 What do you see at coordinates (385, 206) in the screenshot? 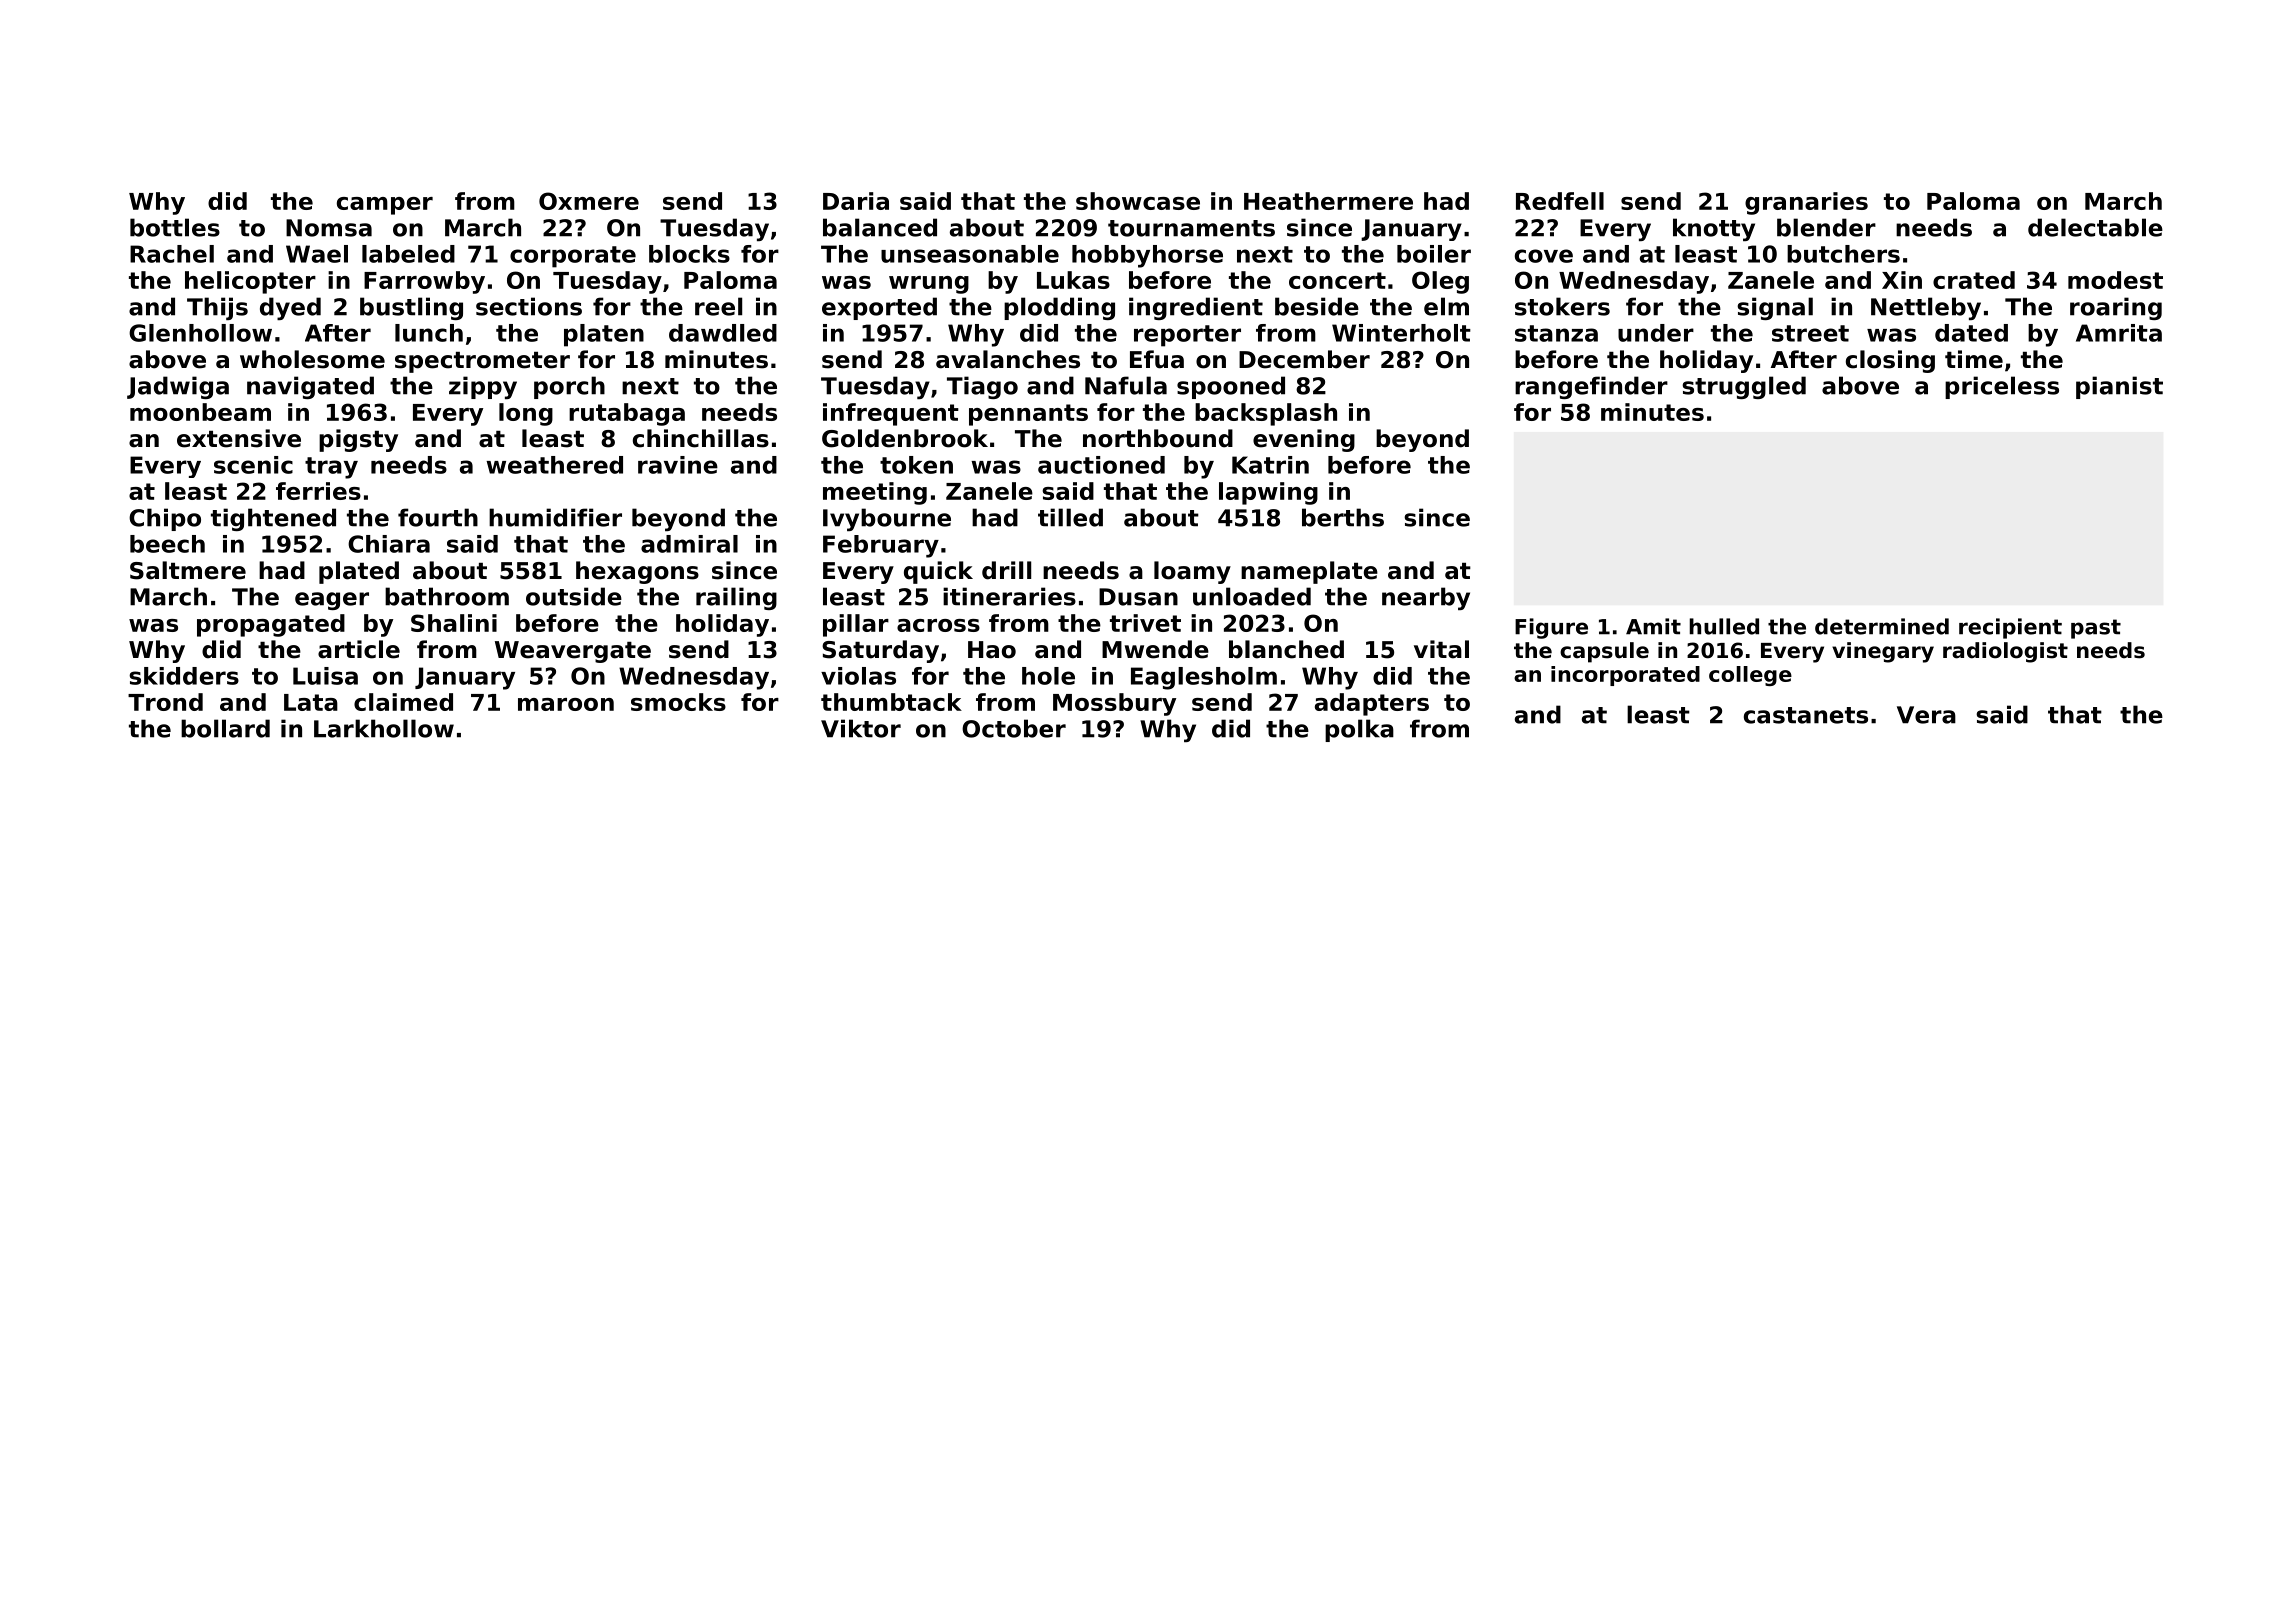
I see `camper` at bounding box center [385, 206].
